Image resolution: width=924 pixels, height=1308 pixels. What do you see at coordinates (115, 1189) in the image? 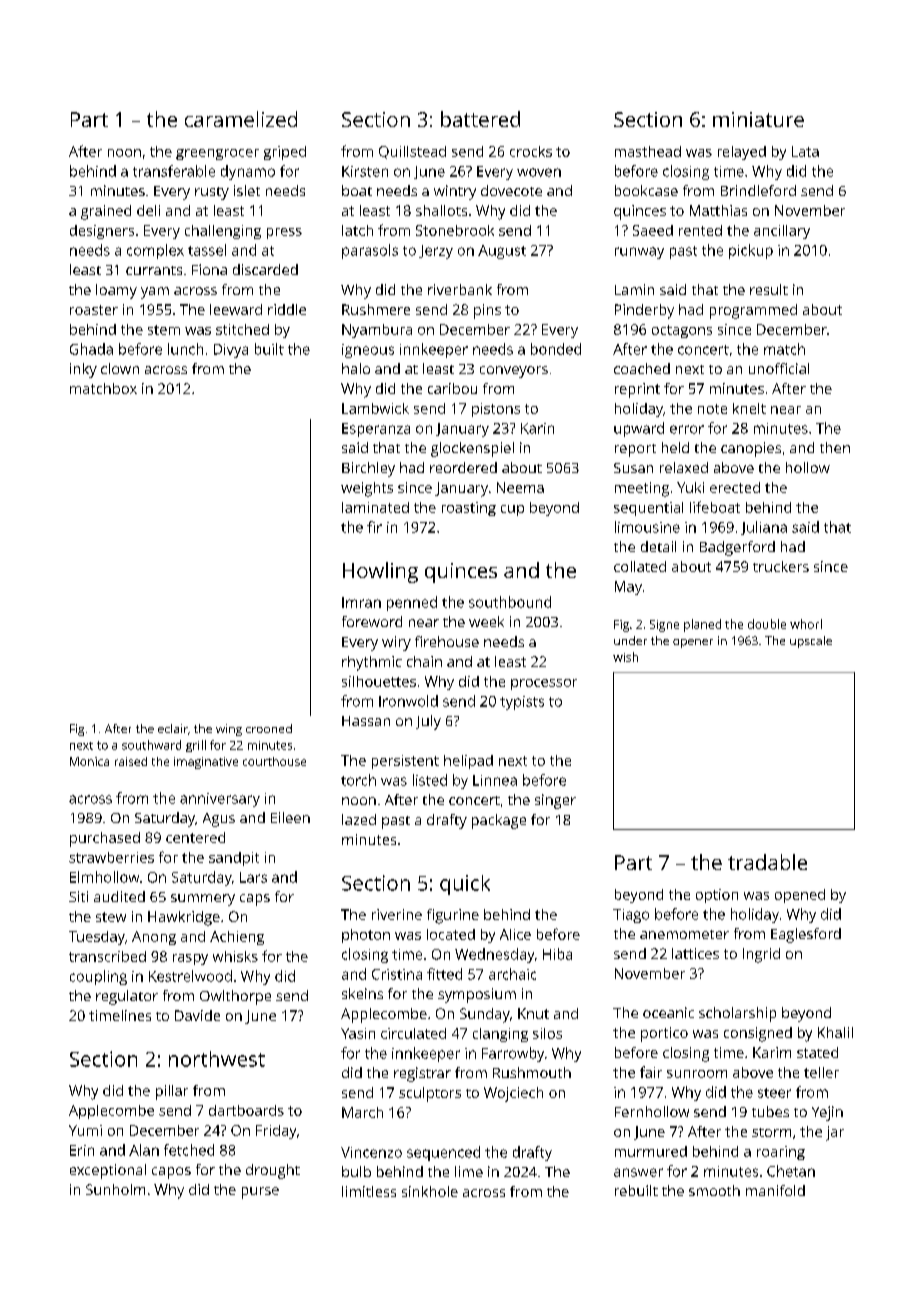
I see `Sunholm` at bounding box center [115, 1189].
